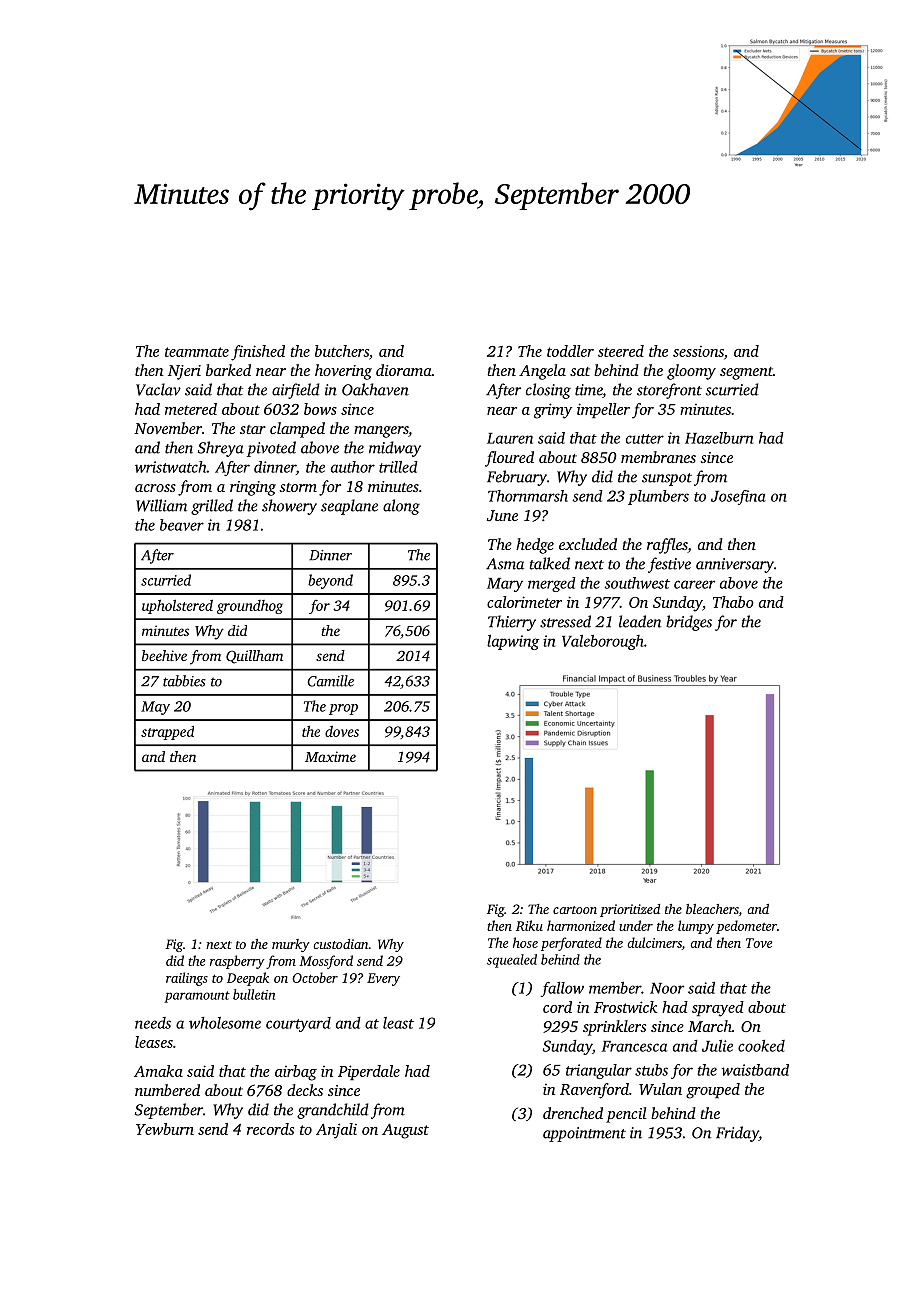 The height and width of the screenshot is (1311, 924). I want to click on Shreya, so click(221, 449).
